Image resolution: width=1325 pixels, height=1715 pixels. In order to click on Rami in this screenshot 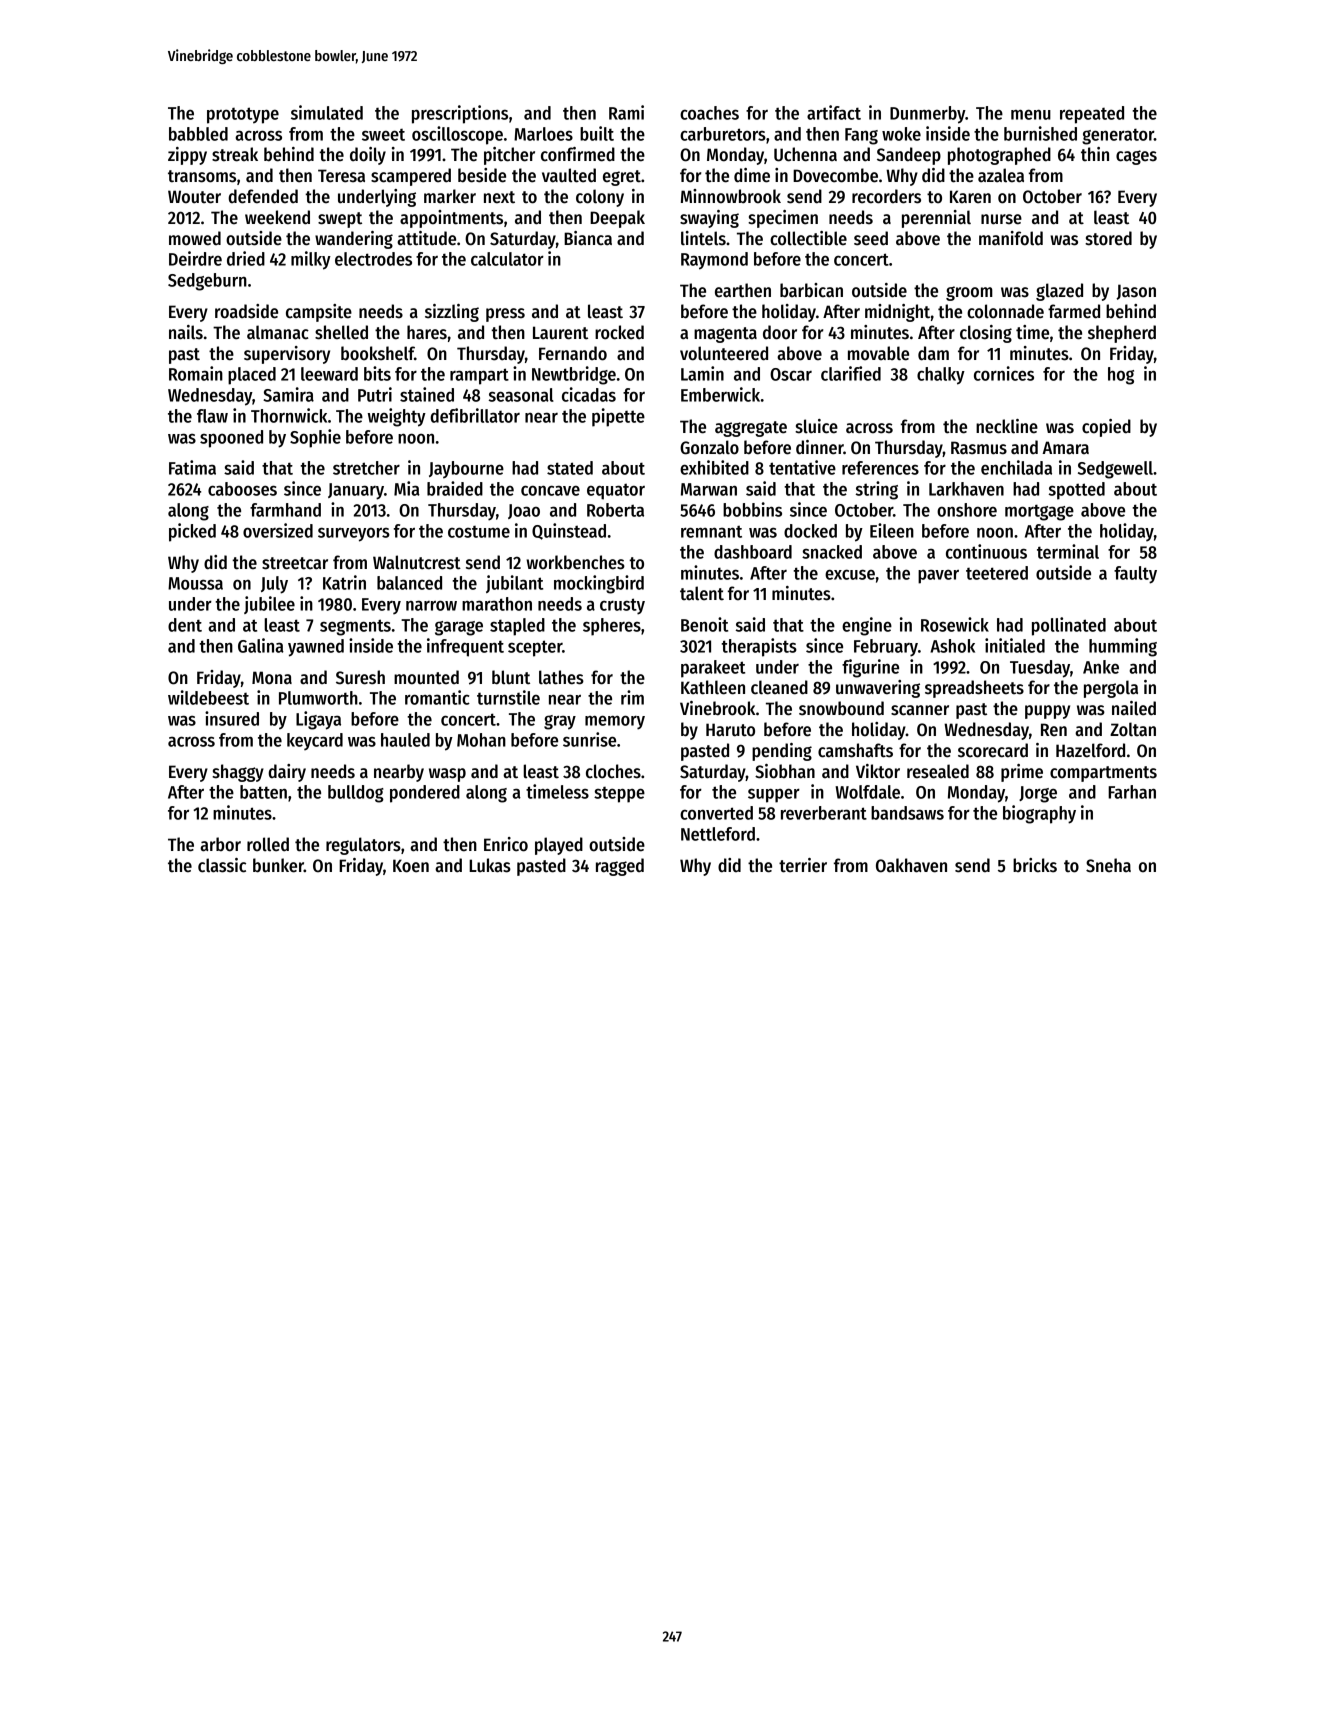, I will do `click(626, 112)`.
